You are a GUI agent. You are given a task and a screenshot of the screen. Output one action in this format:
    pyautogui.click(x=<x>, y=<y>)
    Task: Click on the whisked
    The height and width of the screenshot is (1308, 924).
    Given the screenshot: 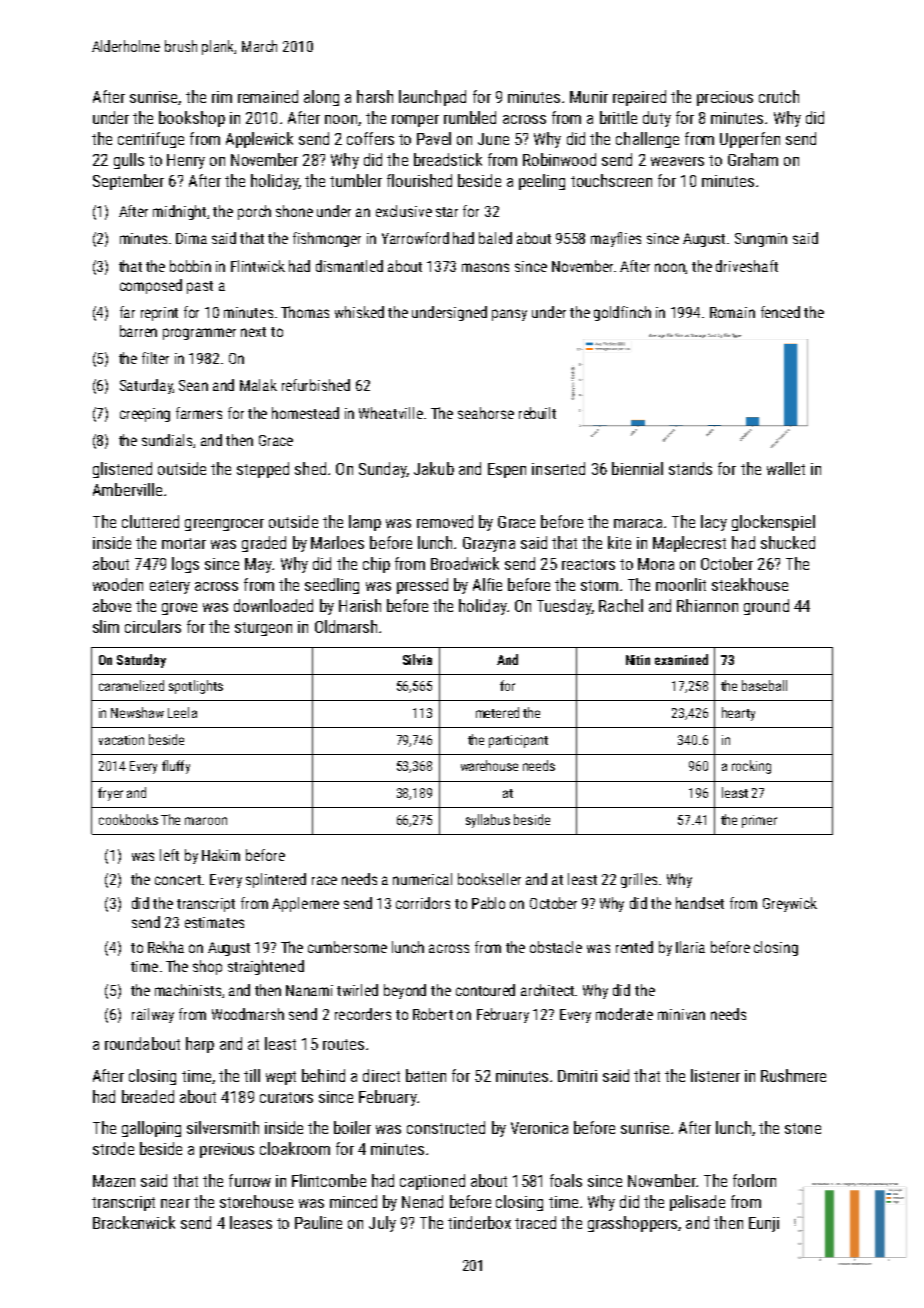 What is the action you would take?
    pyautogui.click(x=359, y=312)
